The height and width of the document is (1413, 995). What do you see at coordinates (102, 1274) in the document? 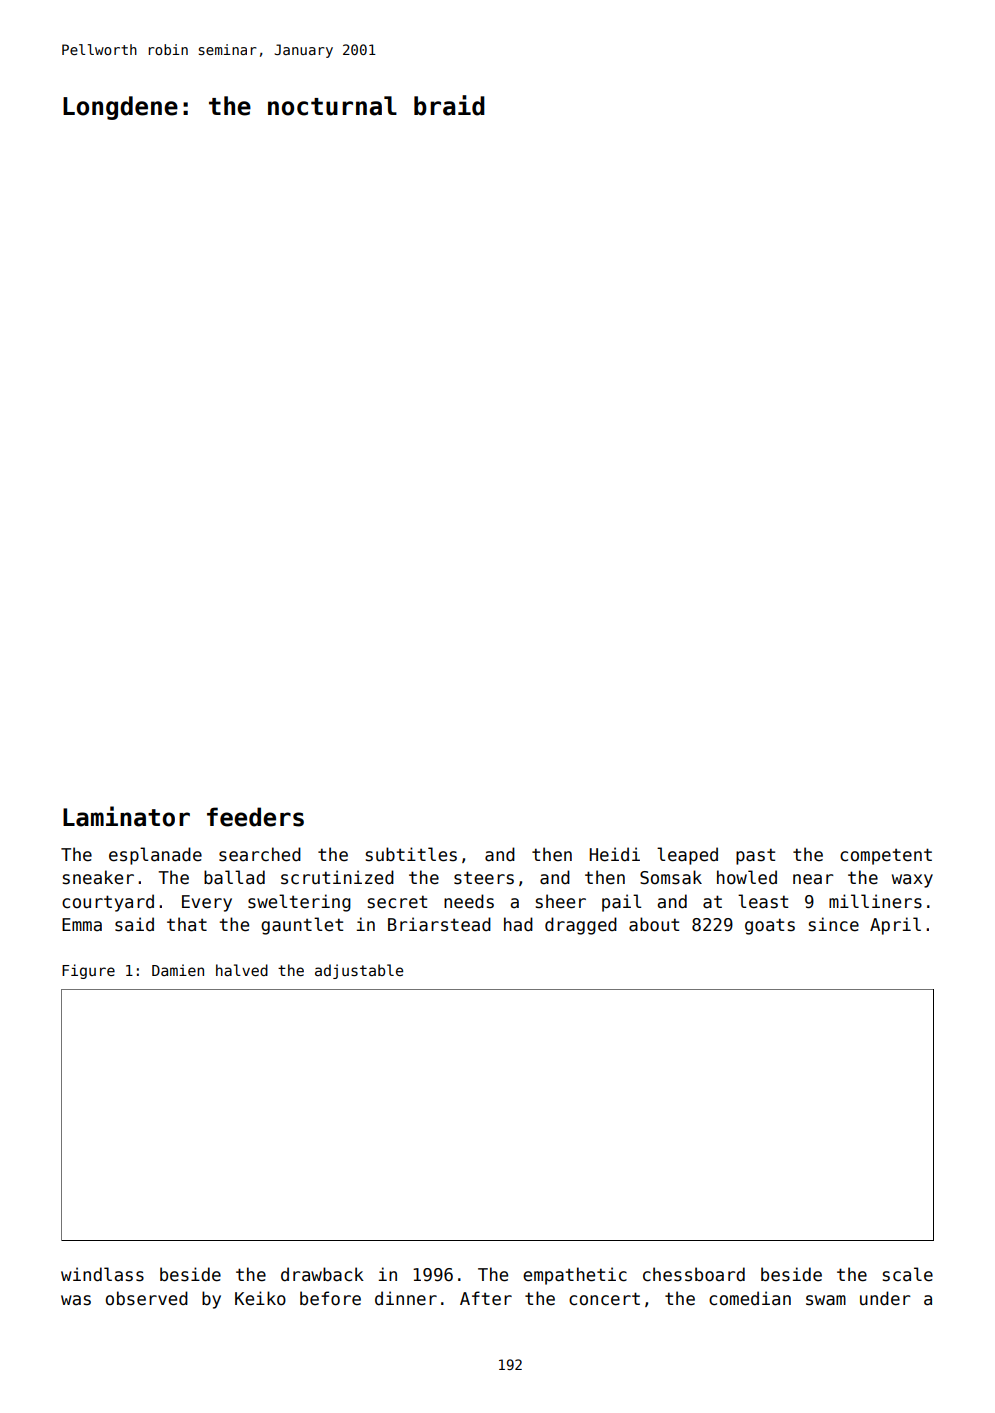
I see `windlass` at bounding box center [102, 1274].
